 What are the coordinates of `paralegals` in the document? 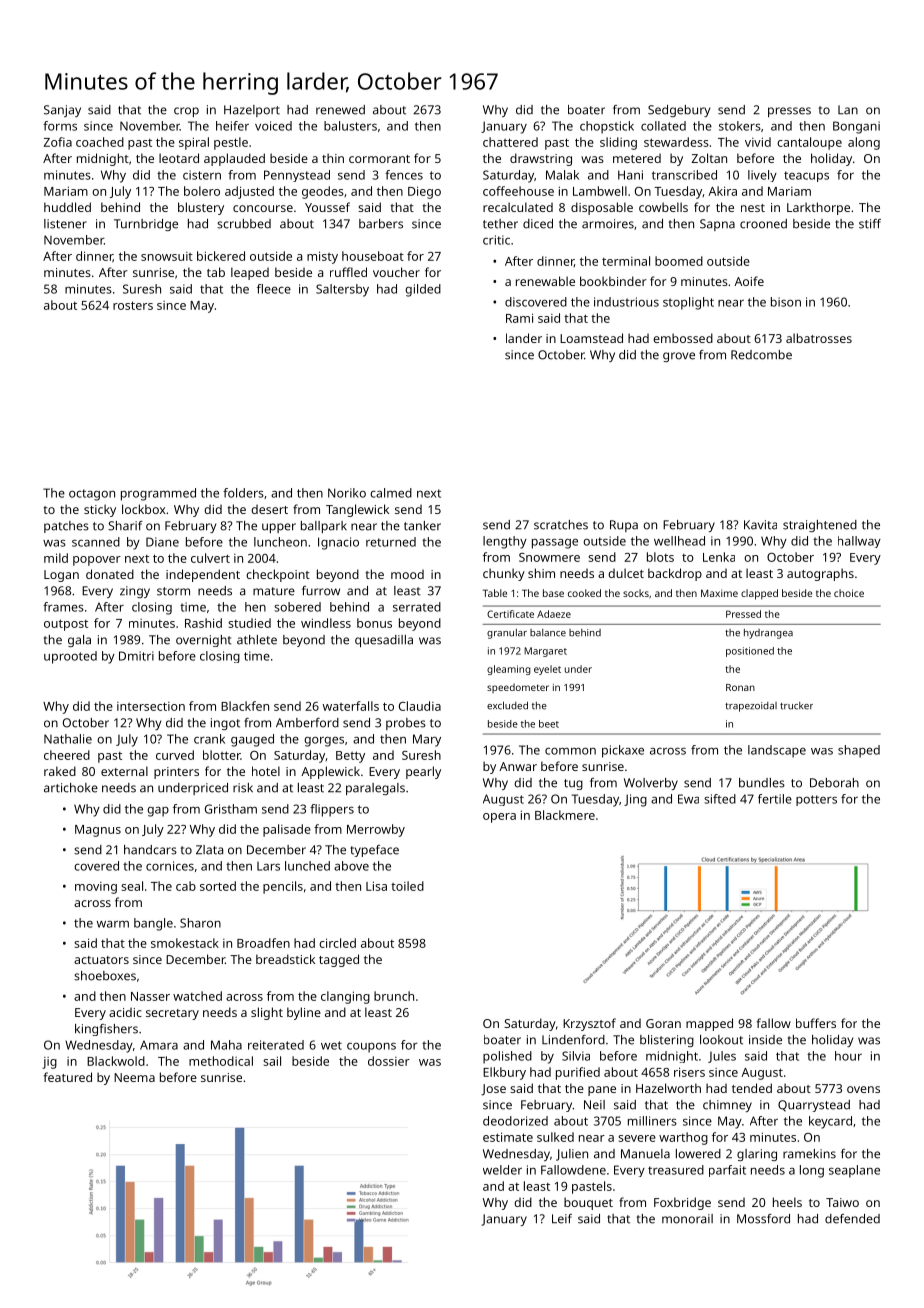 It's located at (375, 789).
